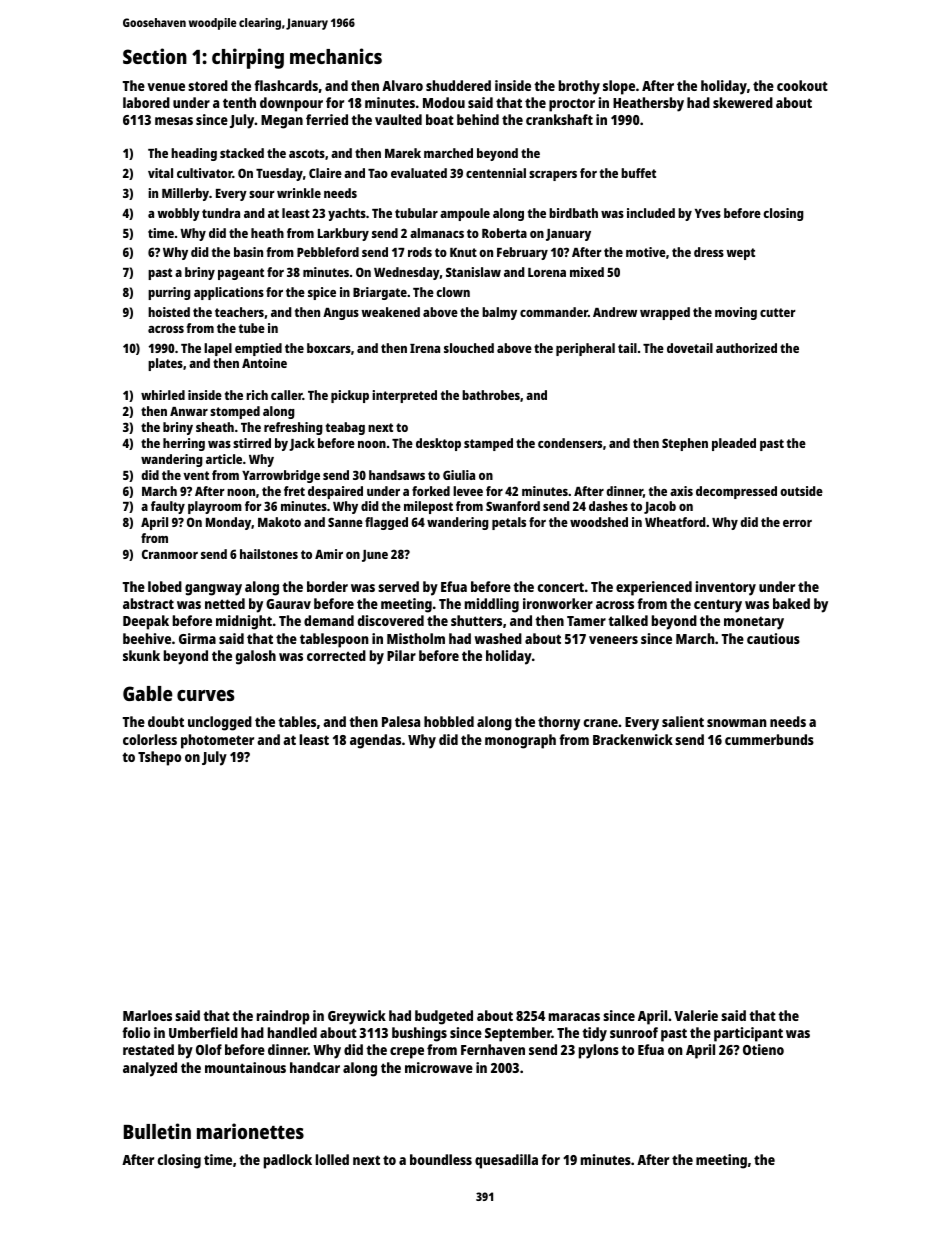 Image resolution: width=952 pixels, height=1233 pixels. What do you see at coordinates (155, 56) in the document?
I see `Section` at bounding box center [155, 56].
